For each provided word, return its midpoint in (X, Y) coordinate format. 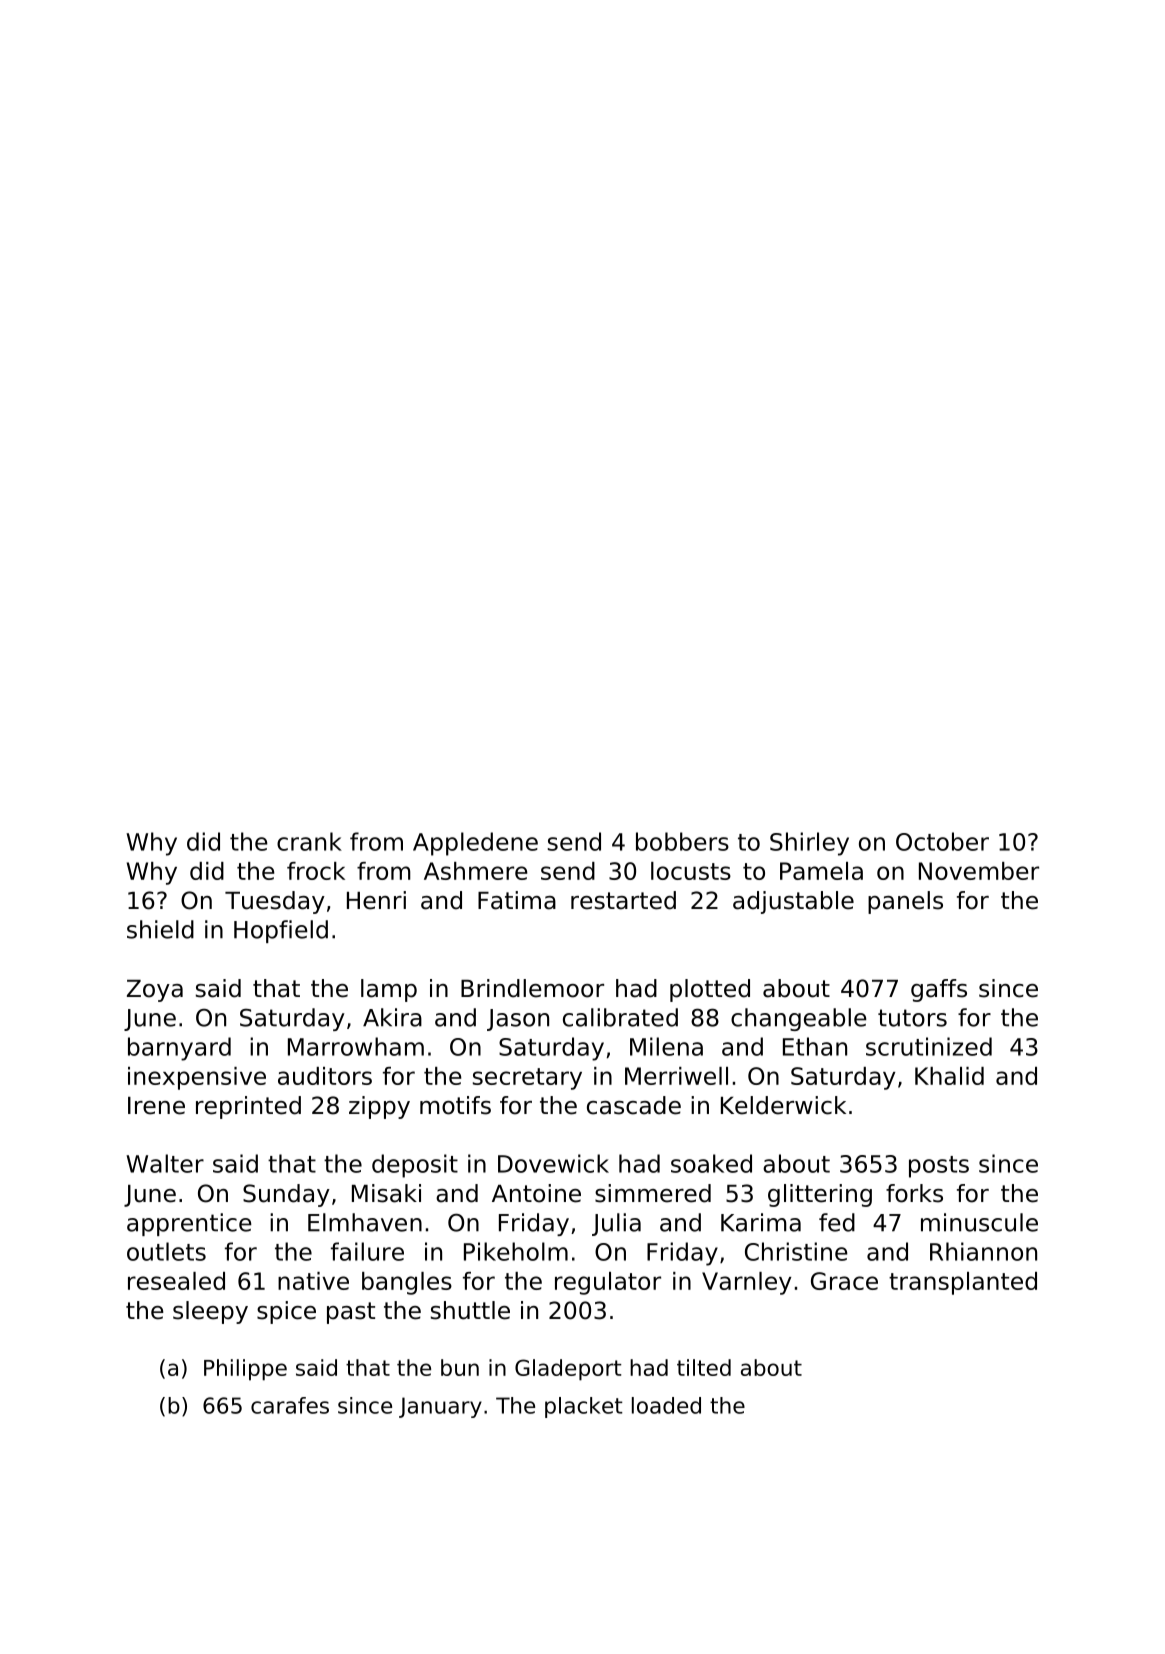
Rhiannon (983, 1251)
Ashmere (475, 871)
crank (309, 841)
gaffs (939, 990)
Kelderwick (783, 1105)
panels (905, 902)
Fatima (517, 900)
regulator (608, 1283)
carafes (290, 1405)
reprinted (248, 1107)
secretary (527, 1079)
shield (160, 929)
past (351, 1313)
